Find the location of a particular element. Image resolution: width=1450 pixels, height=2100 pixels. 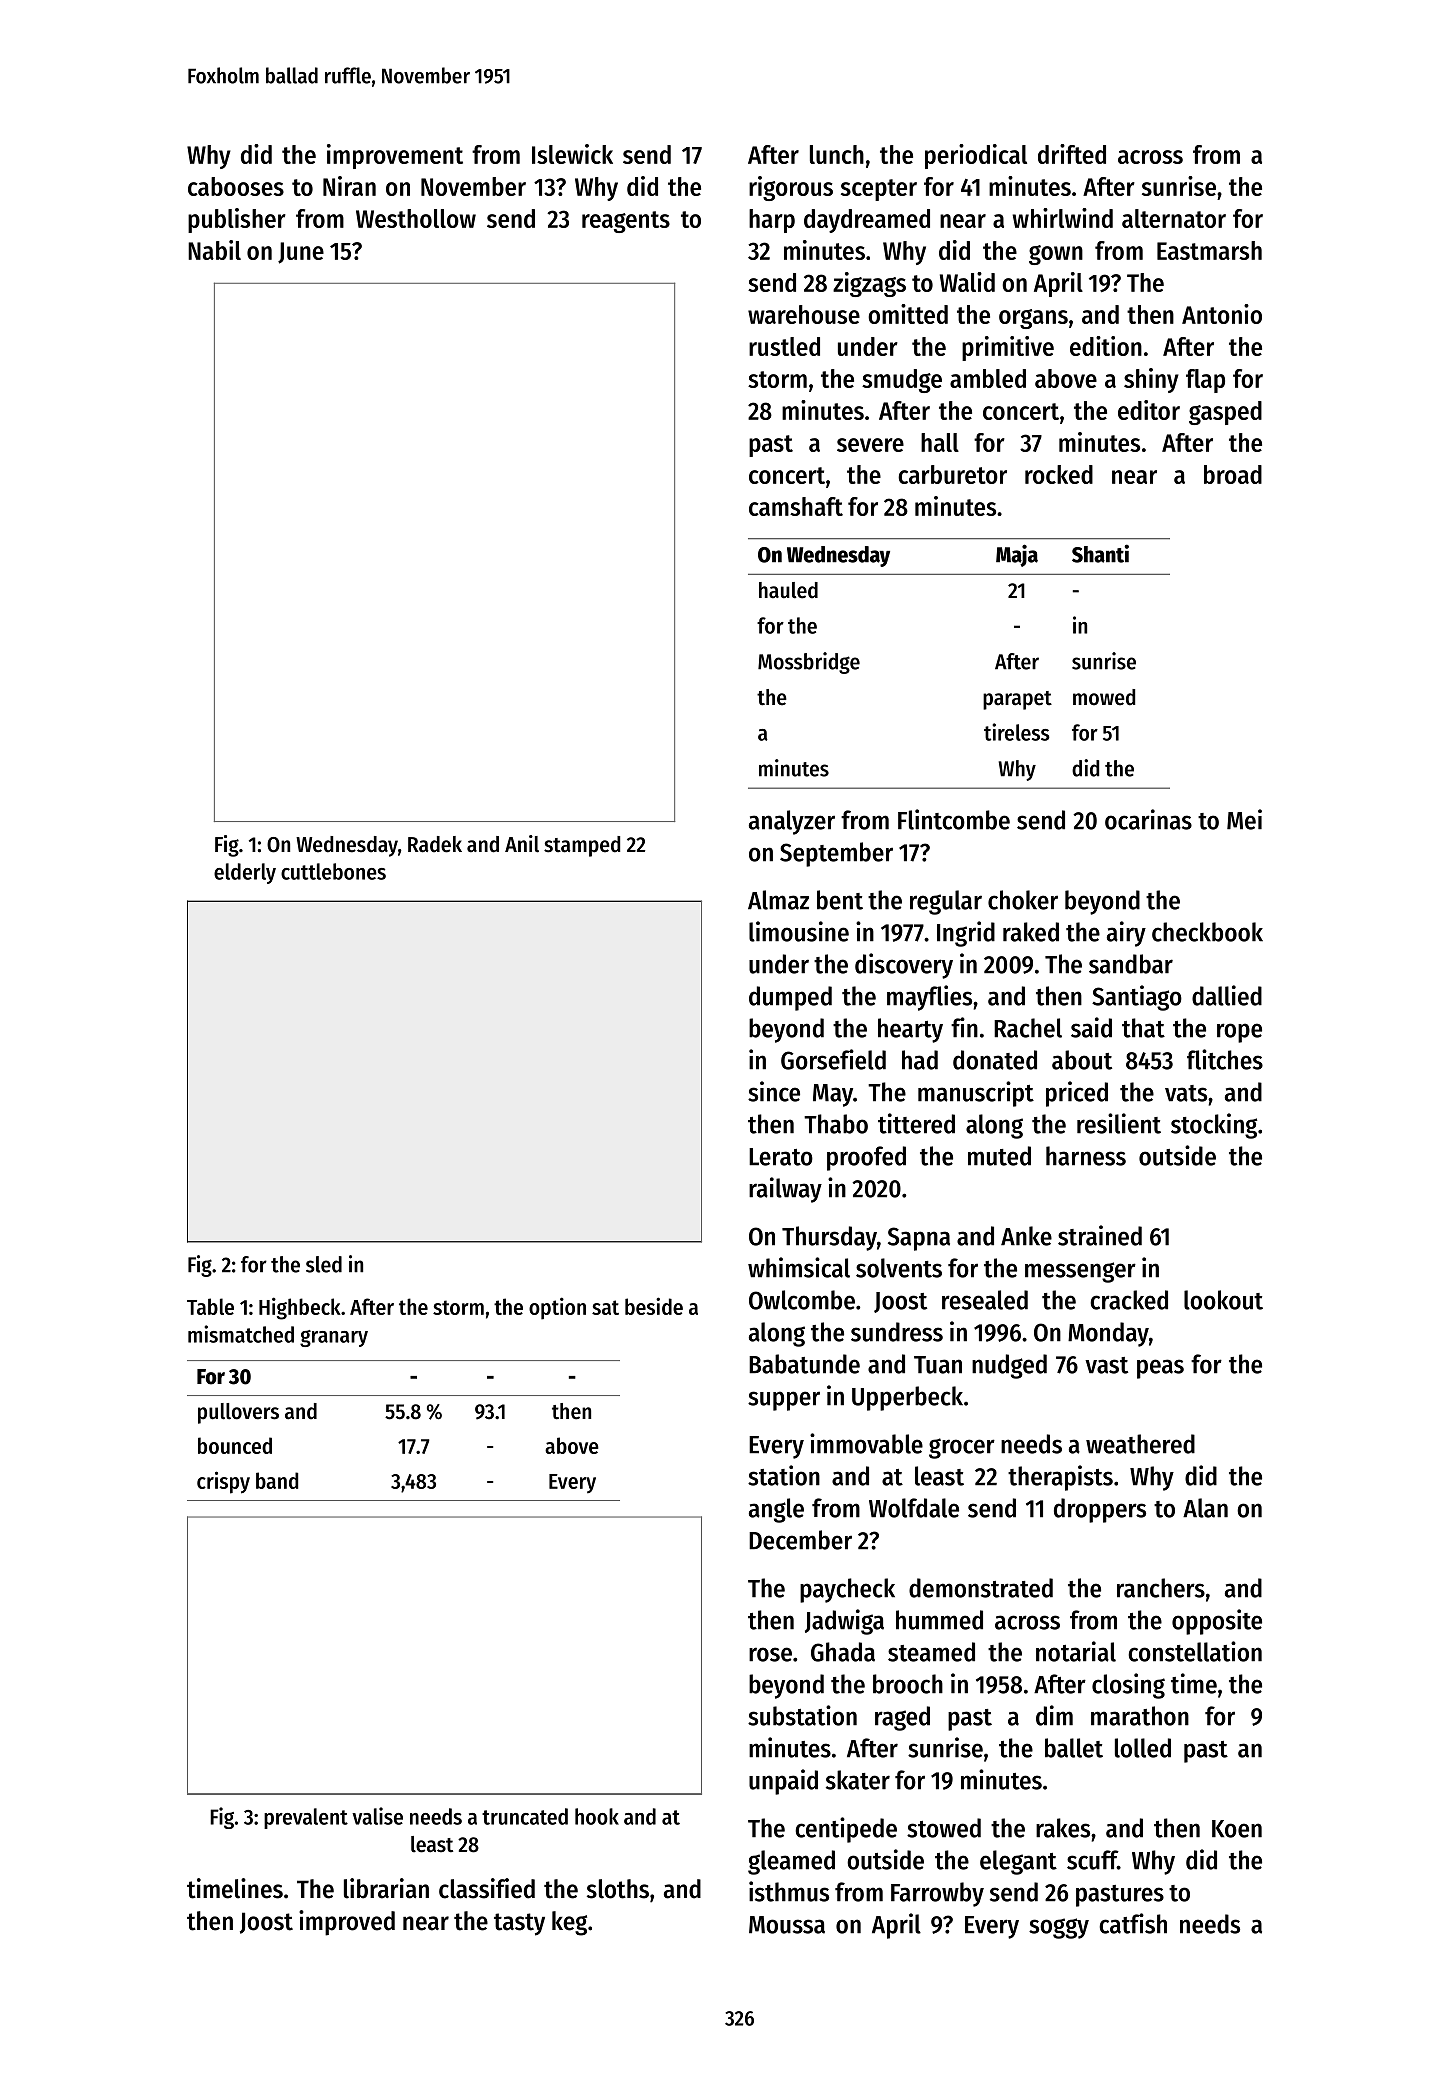

rustled is located at coordinates (784, 346).
